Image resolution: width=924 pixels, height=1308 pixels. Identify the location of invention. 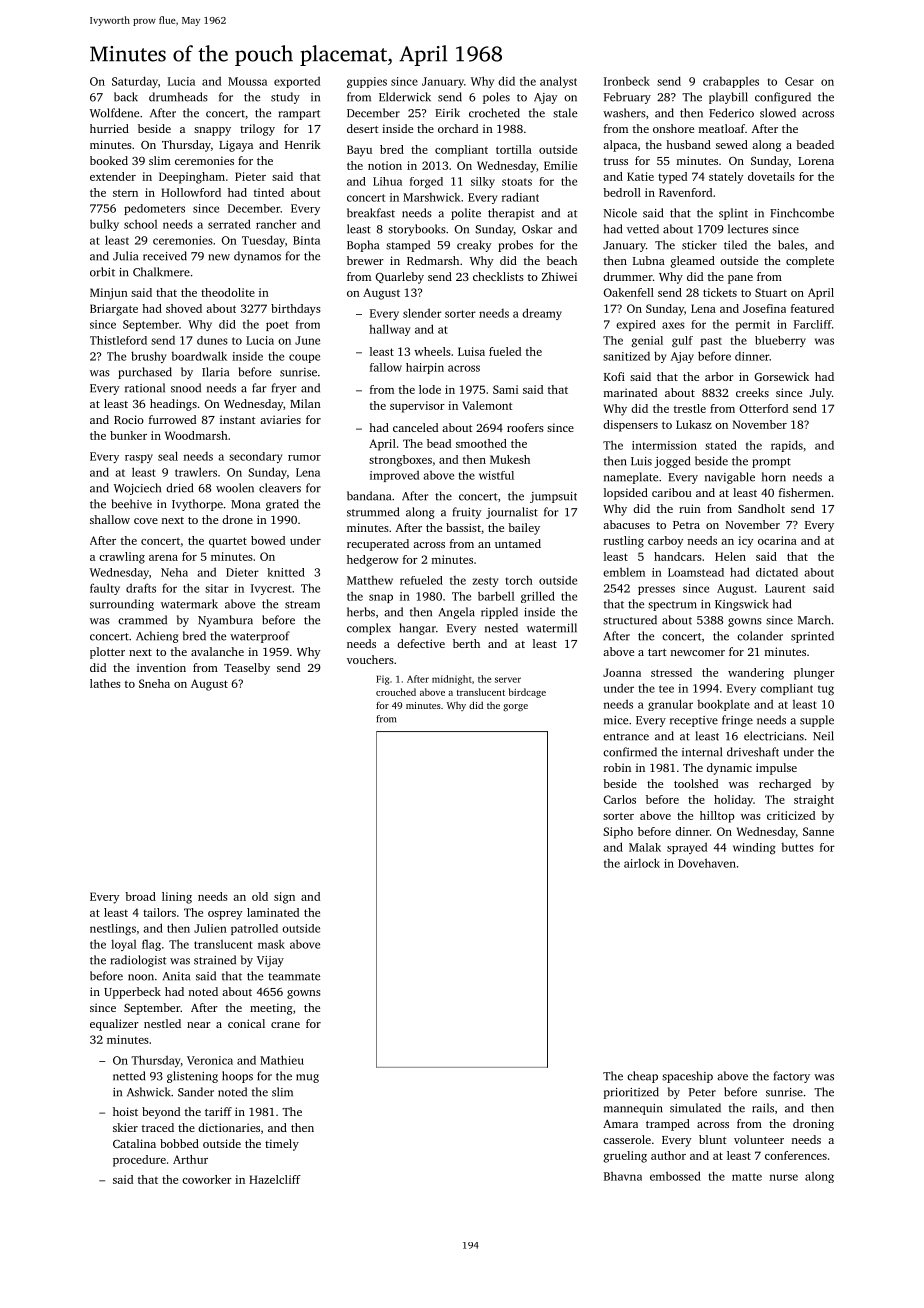
(161, 667).
